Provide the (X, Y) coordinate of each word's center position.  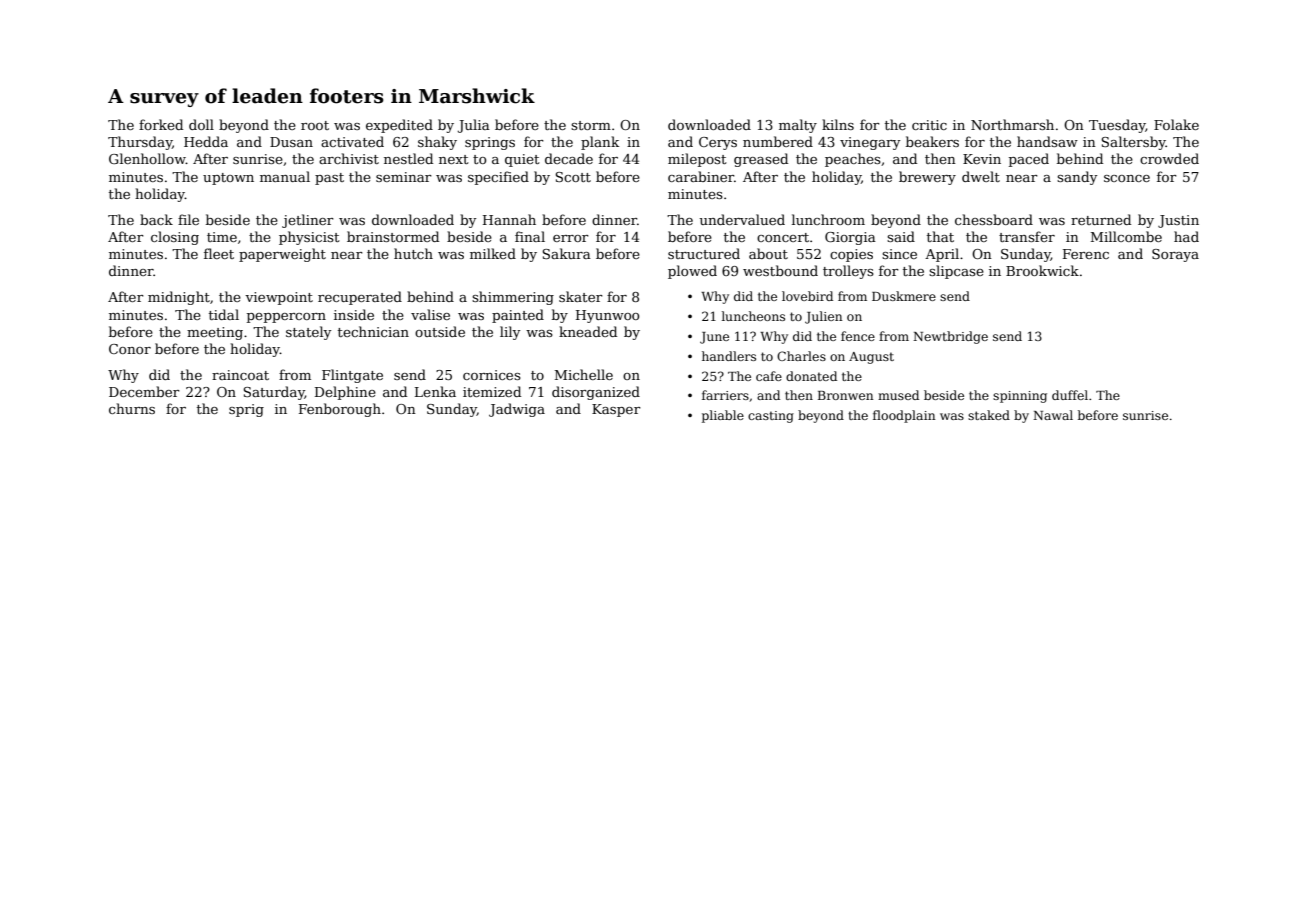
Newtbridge (950, 337)
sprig (246, 410)
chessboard (994, 219)
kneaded (588, 331)
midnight (179, 298)
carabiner (701, 176)
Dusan (291, 142)
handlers (729, 356)
